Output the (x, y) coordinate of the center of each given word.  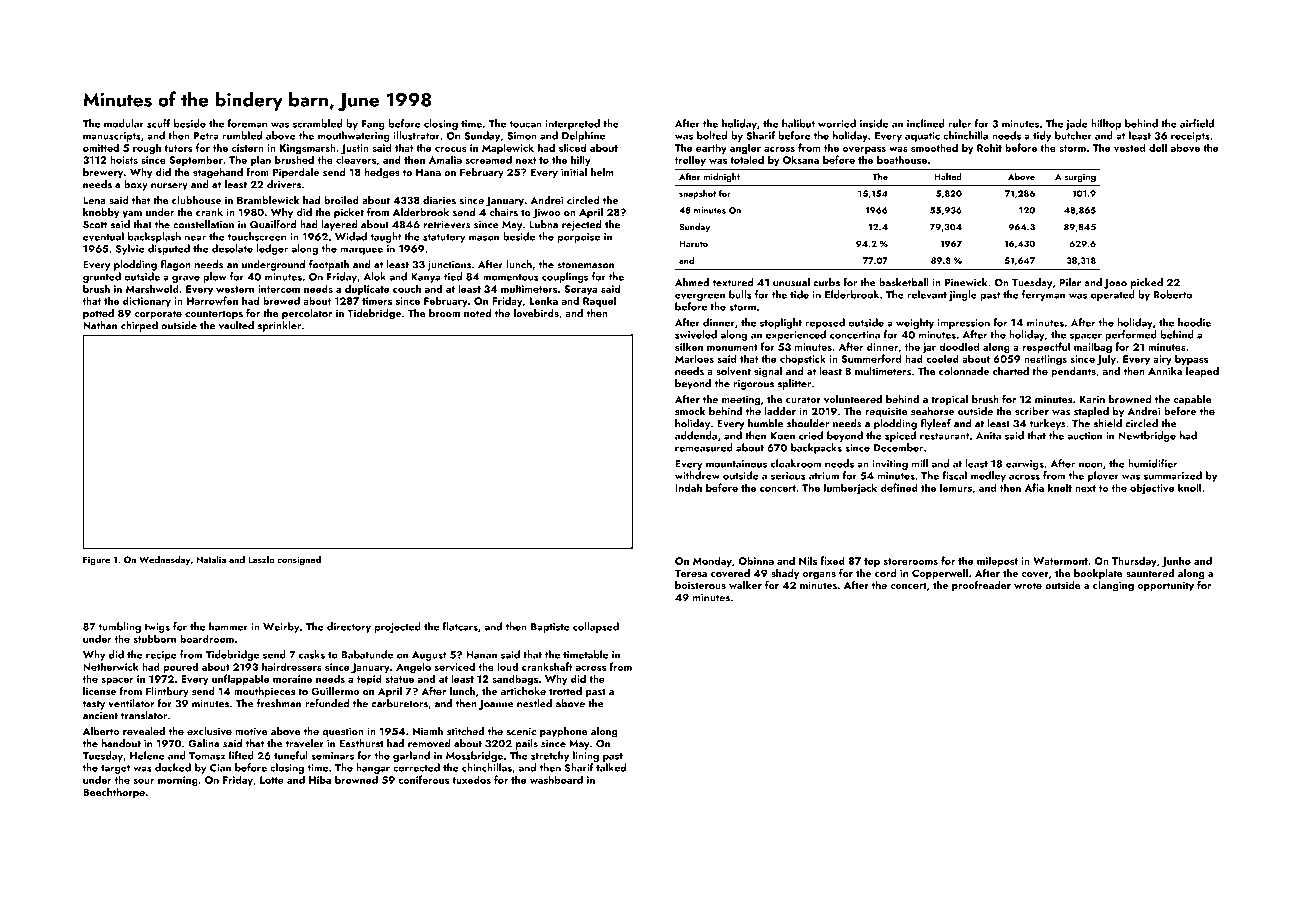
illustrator (417, 135)
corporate (158, 315)
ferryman (1043, 295)
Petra (206, 136)
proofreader (981, 586)
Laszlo (261, 559)
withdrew (697, 475)
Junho (1176, 561)
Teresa (691, 573)
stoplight (781, 323)
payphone (564, 732)
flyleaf (936, 424)
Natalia (211, 559)
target (115, 769)
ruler (959, 123)
